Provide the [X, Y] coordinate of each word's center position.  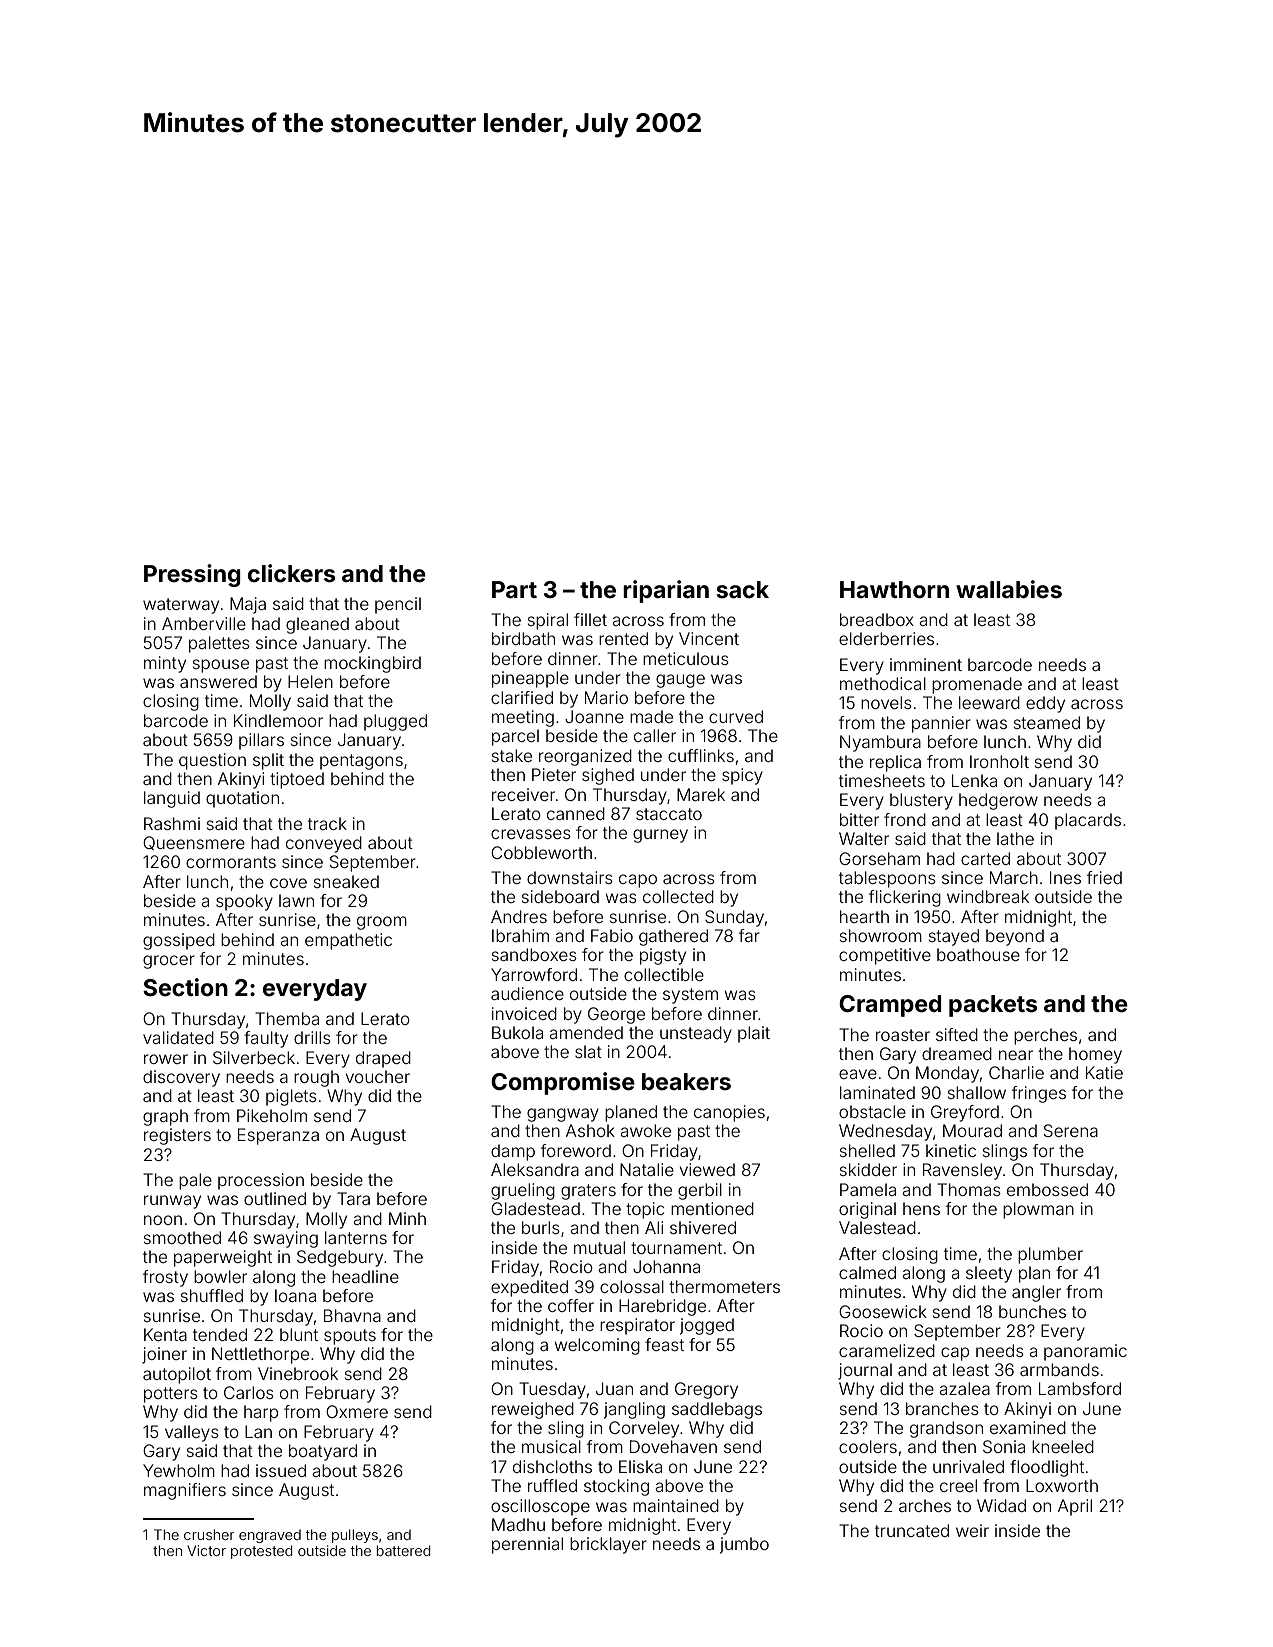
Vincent [709, 638]
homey [1095, 1055]
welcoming [597, 1346]
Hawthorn [894, 590]
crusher [209, 1534]
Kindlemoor [278, 720]
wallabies [1009, 589]
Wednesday [885, 1132]
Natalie [647, 1169]
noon [163, 1220]
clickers [291, 573]
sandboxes [534, 954]
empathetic [348, 941]
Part [514, 590]
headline [365, 1276]
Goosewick [883, 1311]
